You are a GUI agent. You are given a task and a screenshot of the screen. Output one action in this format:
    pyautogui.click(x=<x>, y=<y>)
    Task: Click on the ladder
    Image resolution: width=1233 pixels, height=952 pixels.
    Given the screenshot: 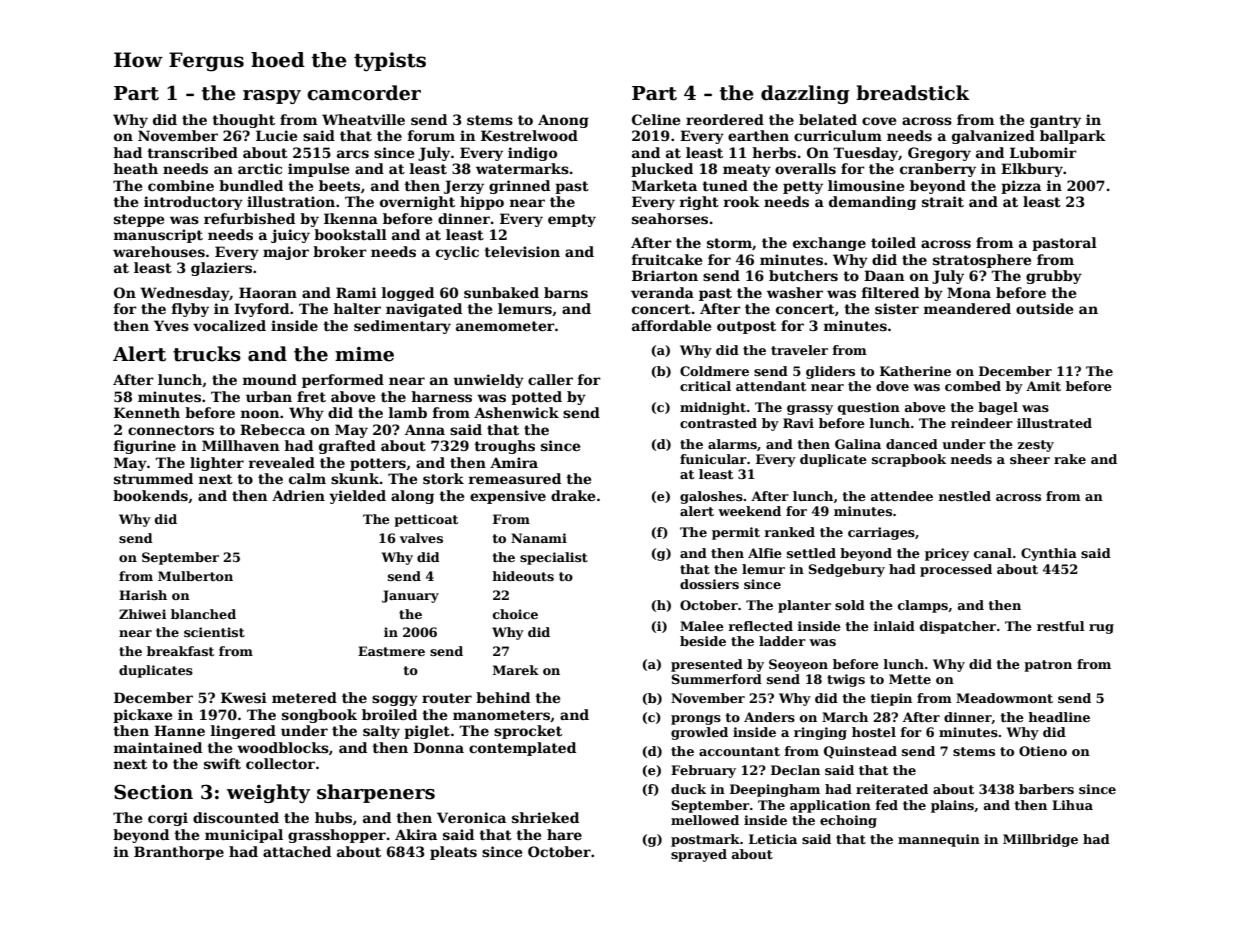 What is the action you would take?
    pyautogui.click(x=782, y=641)
